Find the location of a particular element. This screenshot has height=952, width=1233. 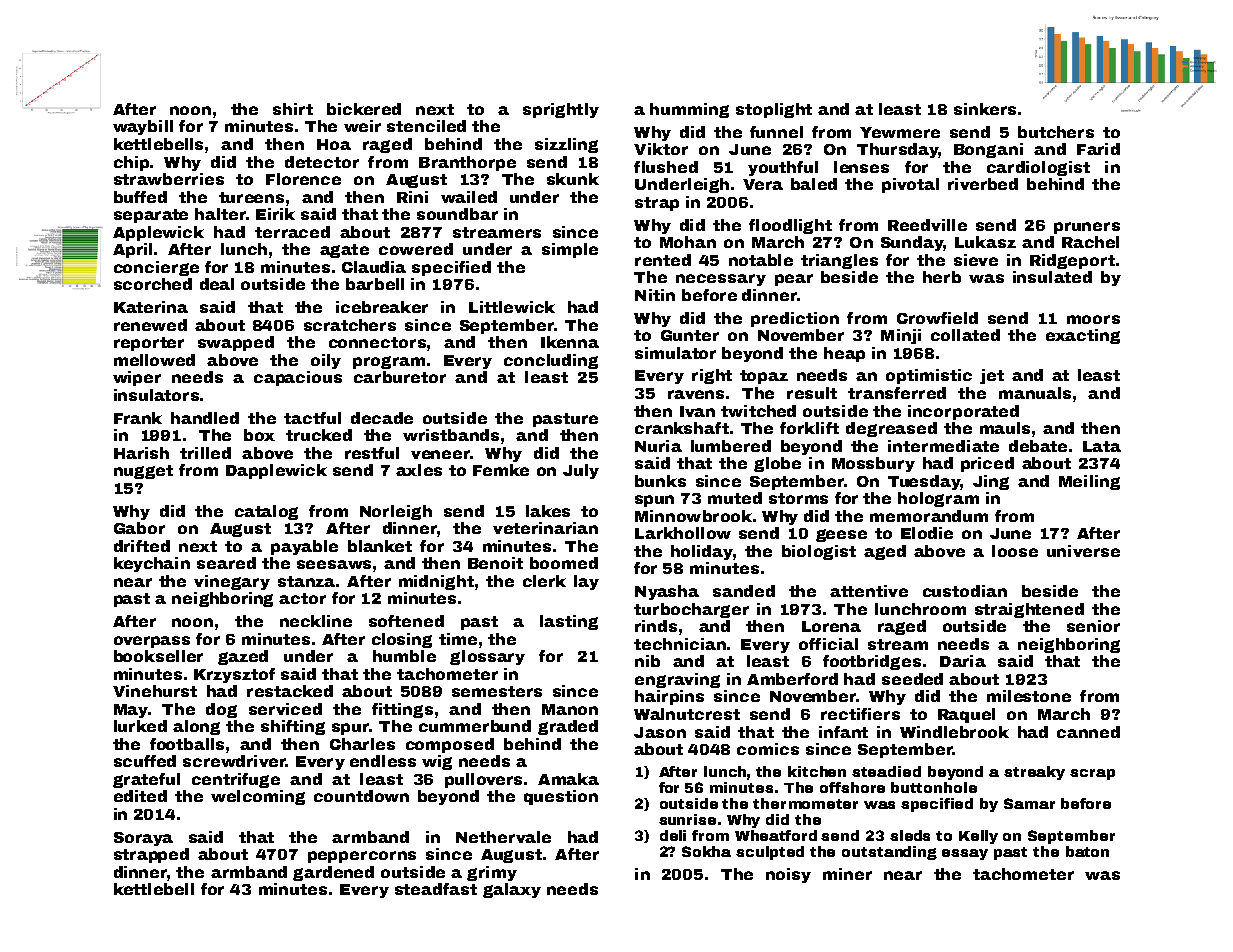

moors is located at coordinates (1093, 319).
